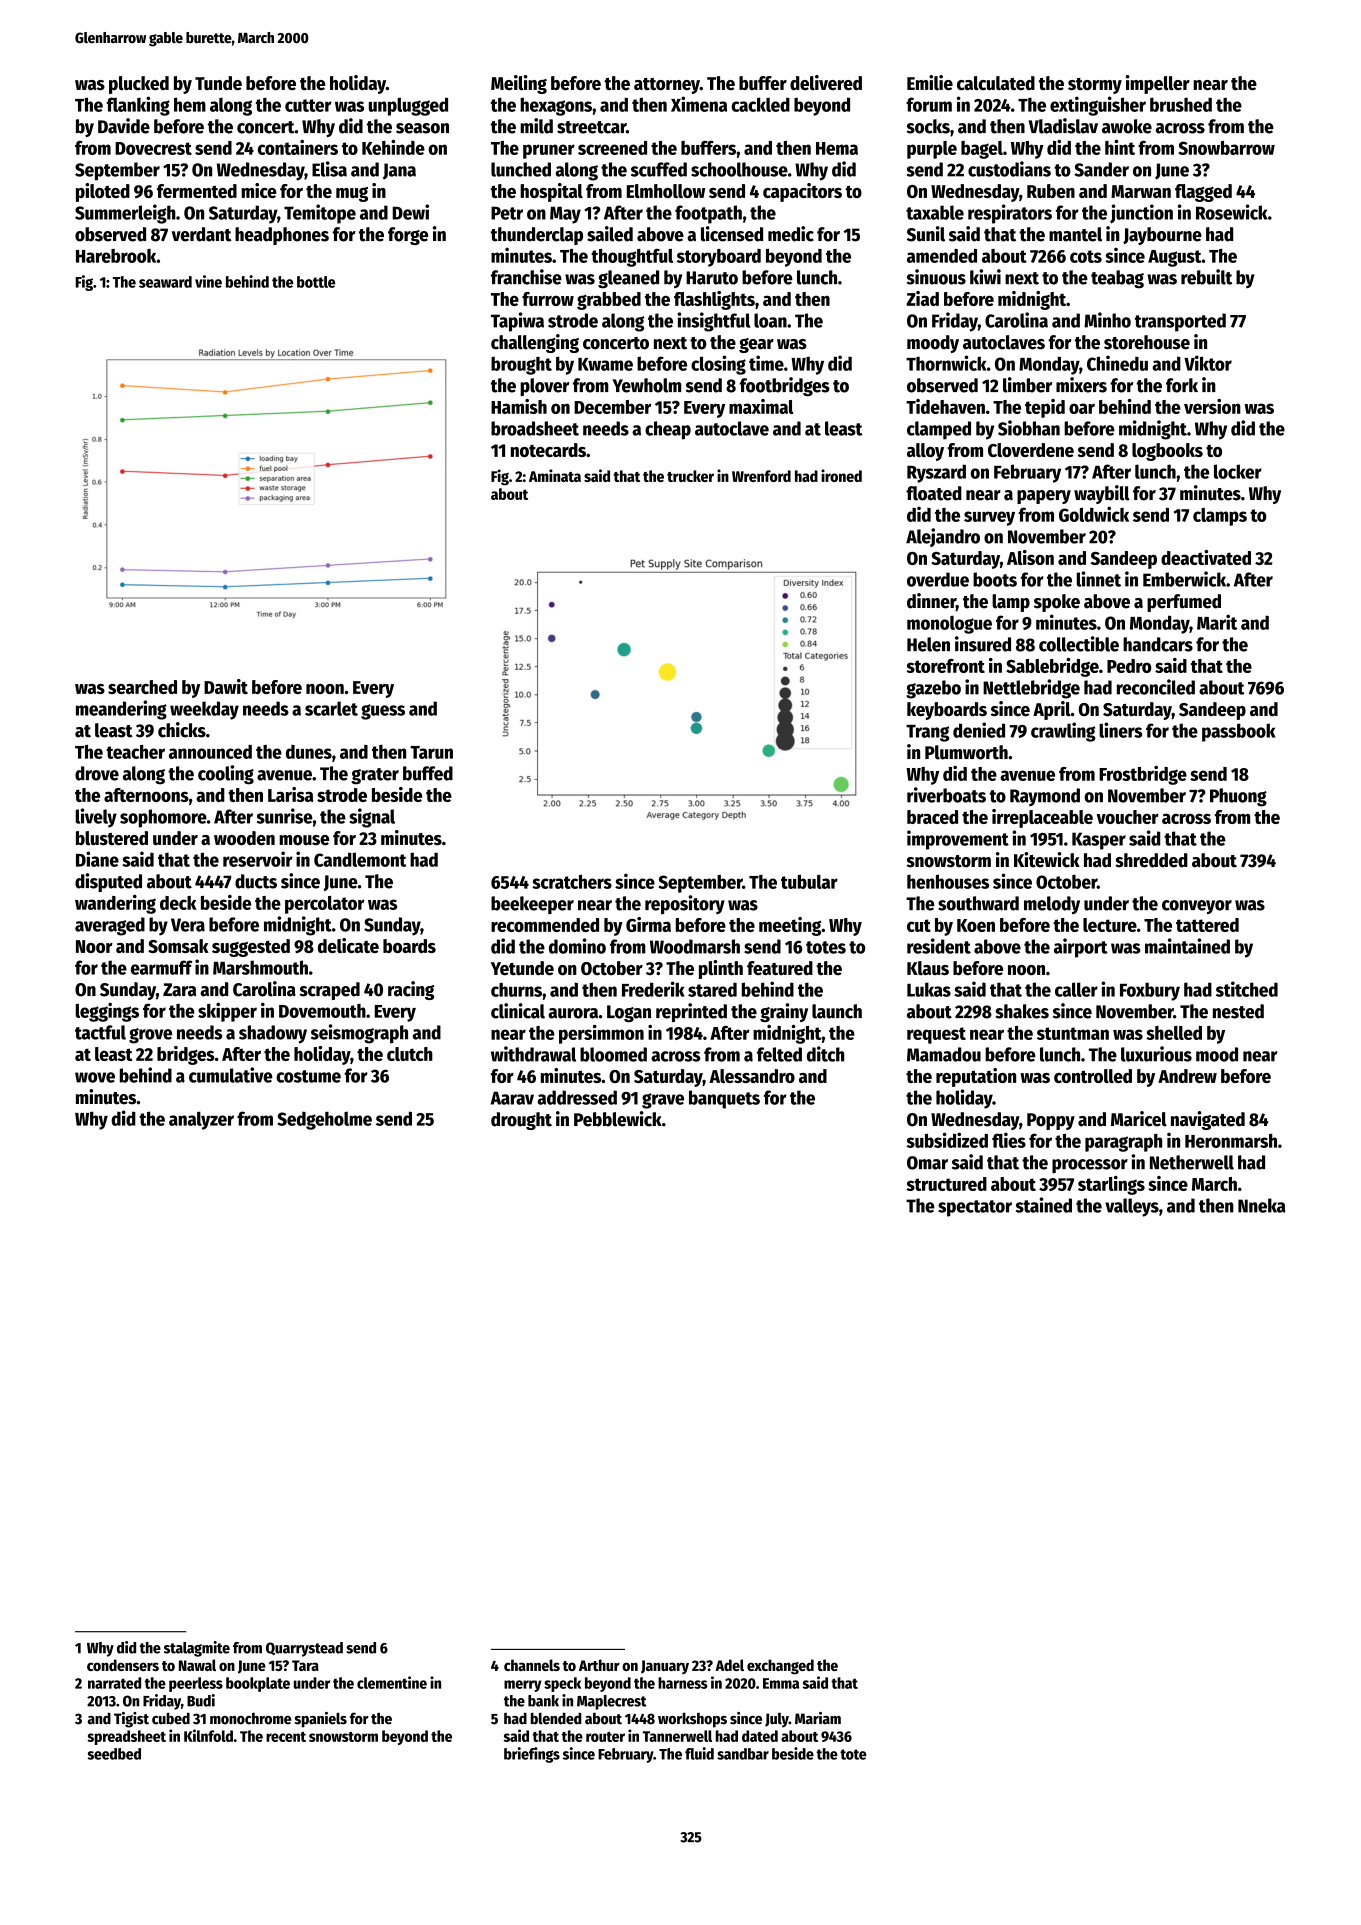  I want to click on impeller, so click(1158, 84).
